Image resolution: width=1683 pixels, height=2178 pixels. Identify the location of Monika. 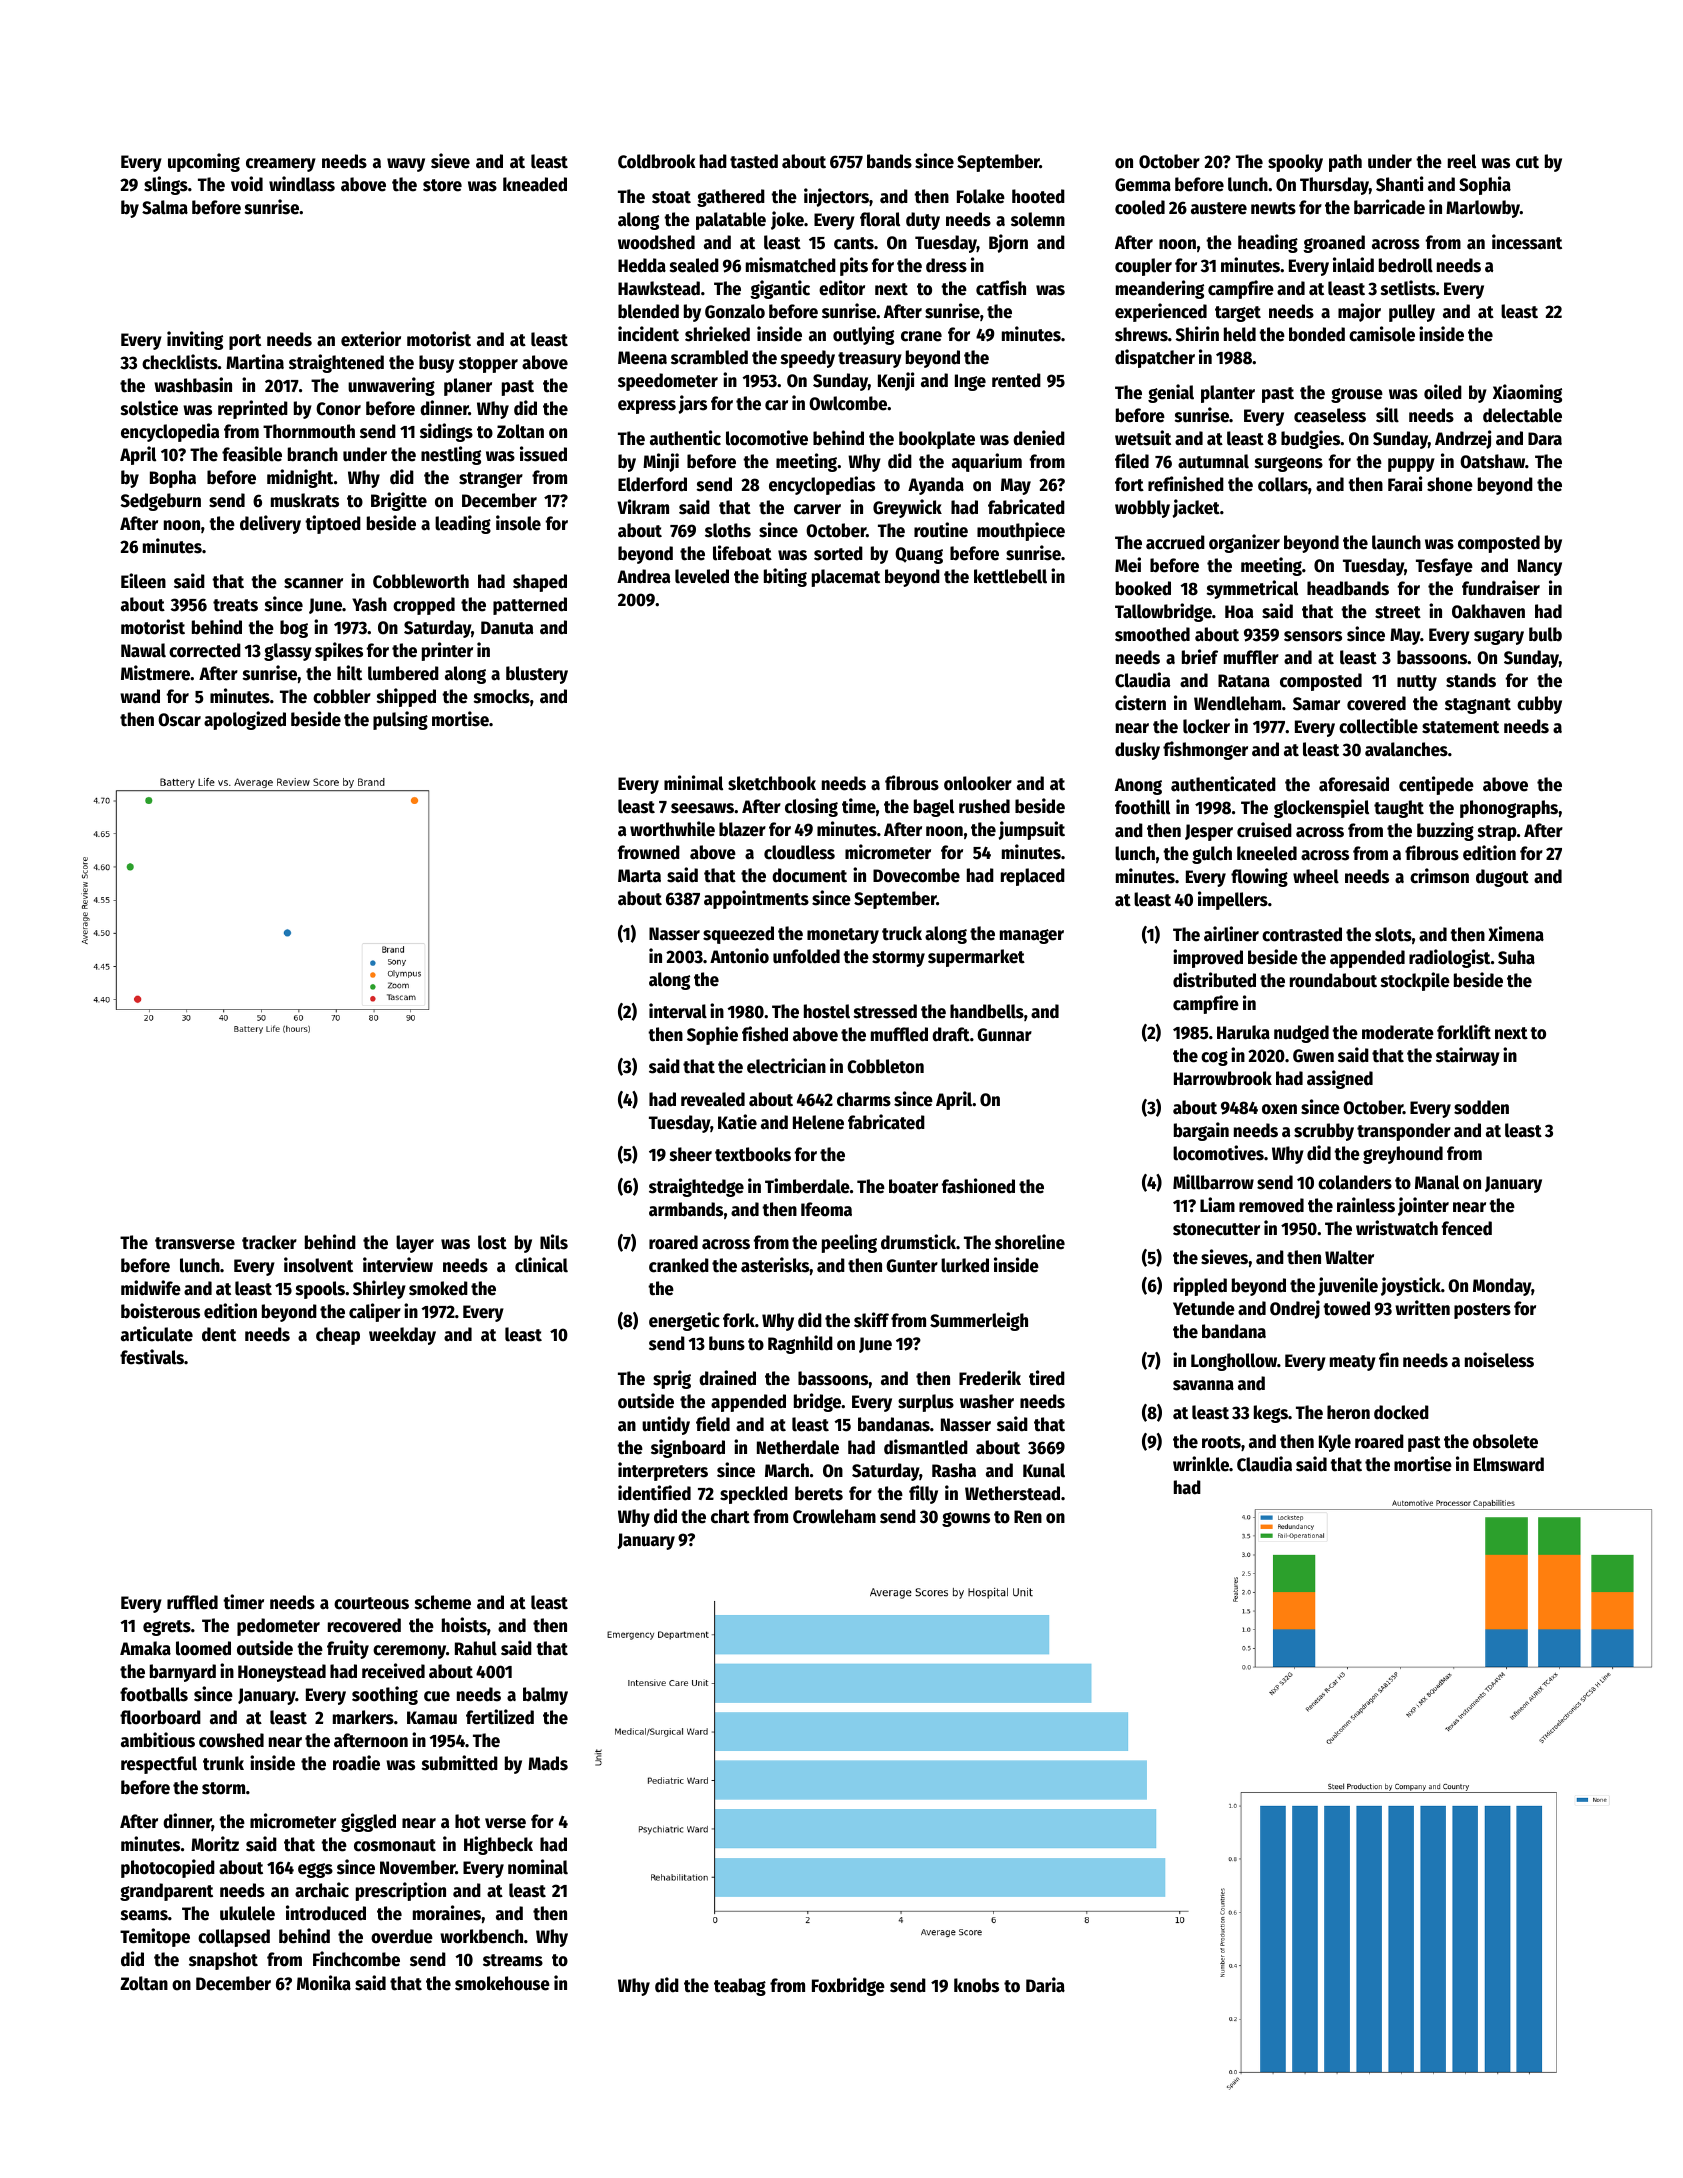
(324, 1983).
